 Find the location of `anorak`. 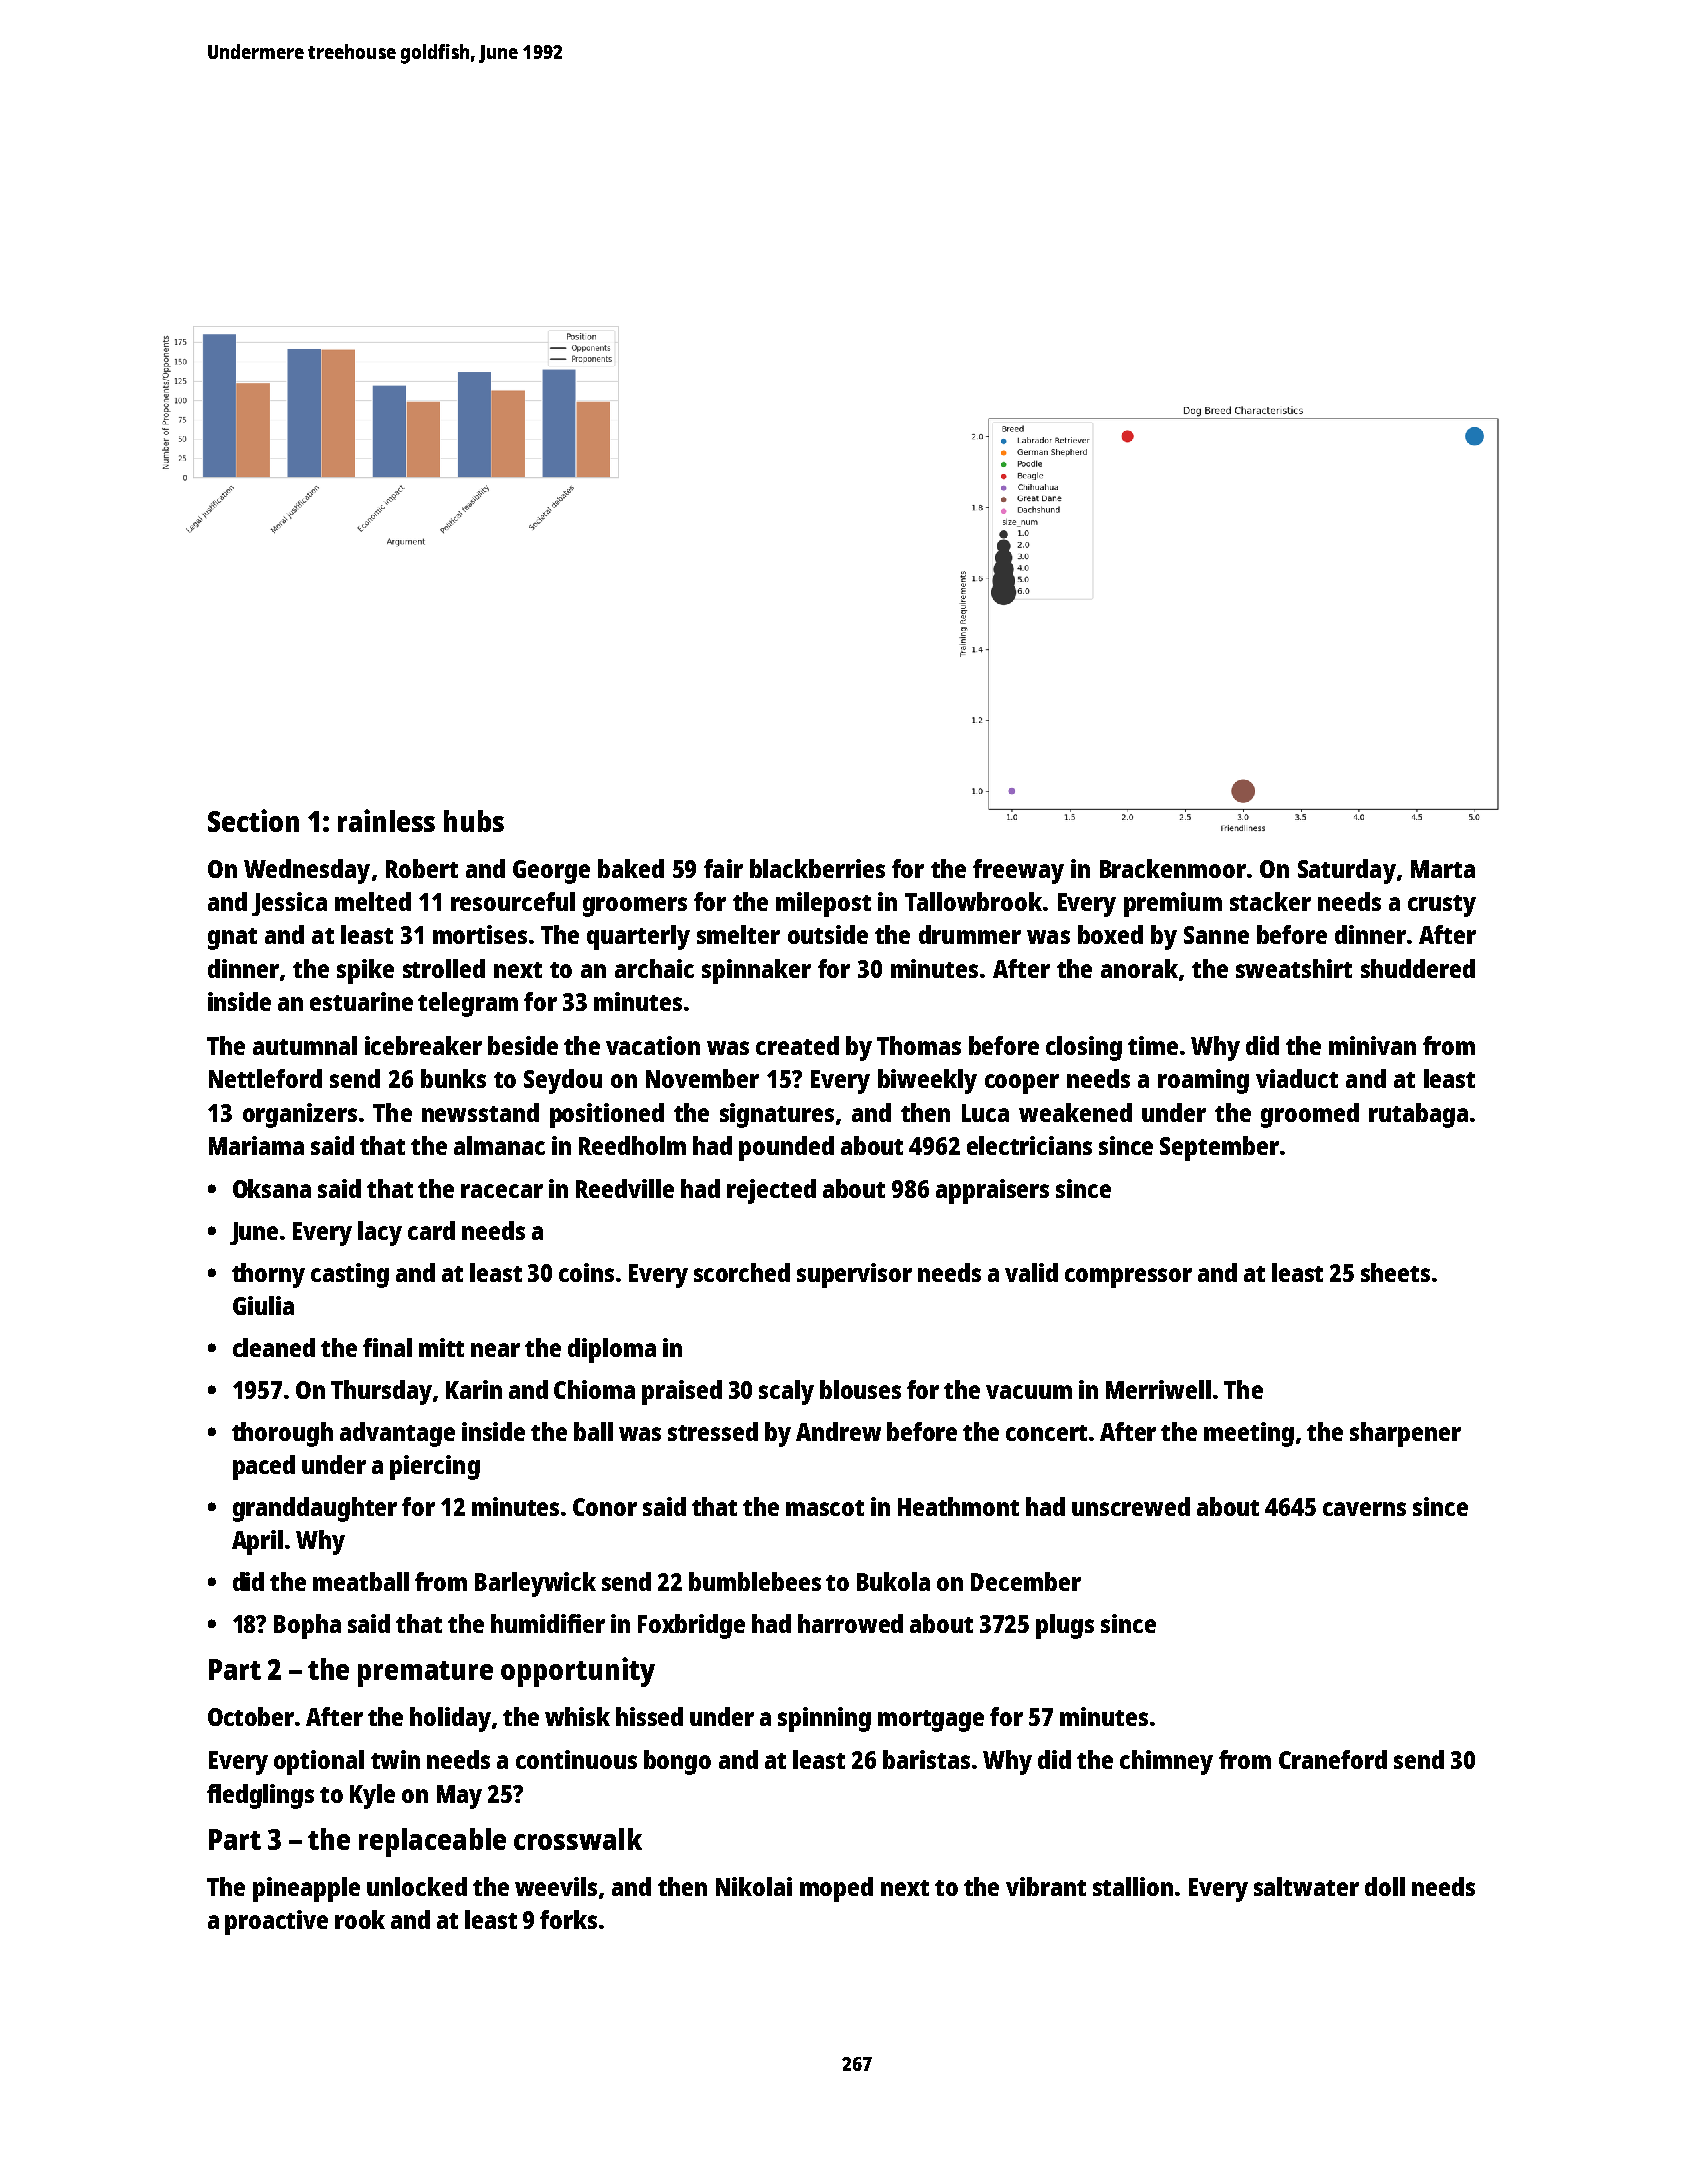

anorak is located at coordinates (1139, 968).
